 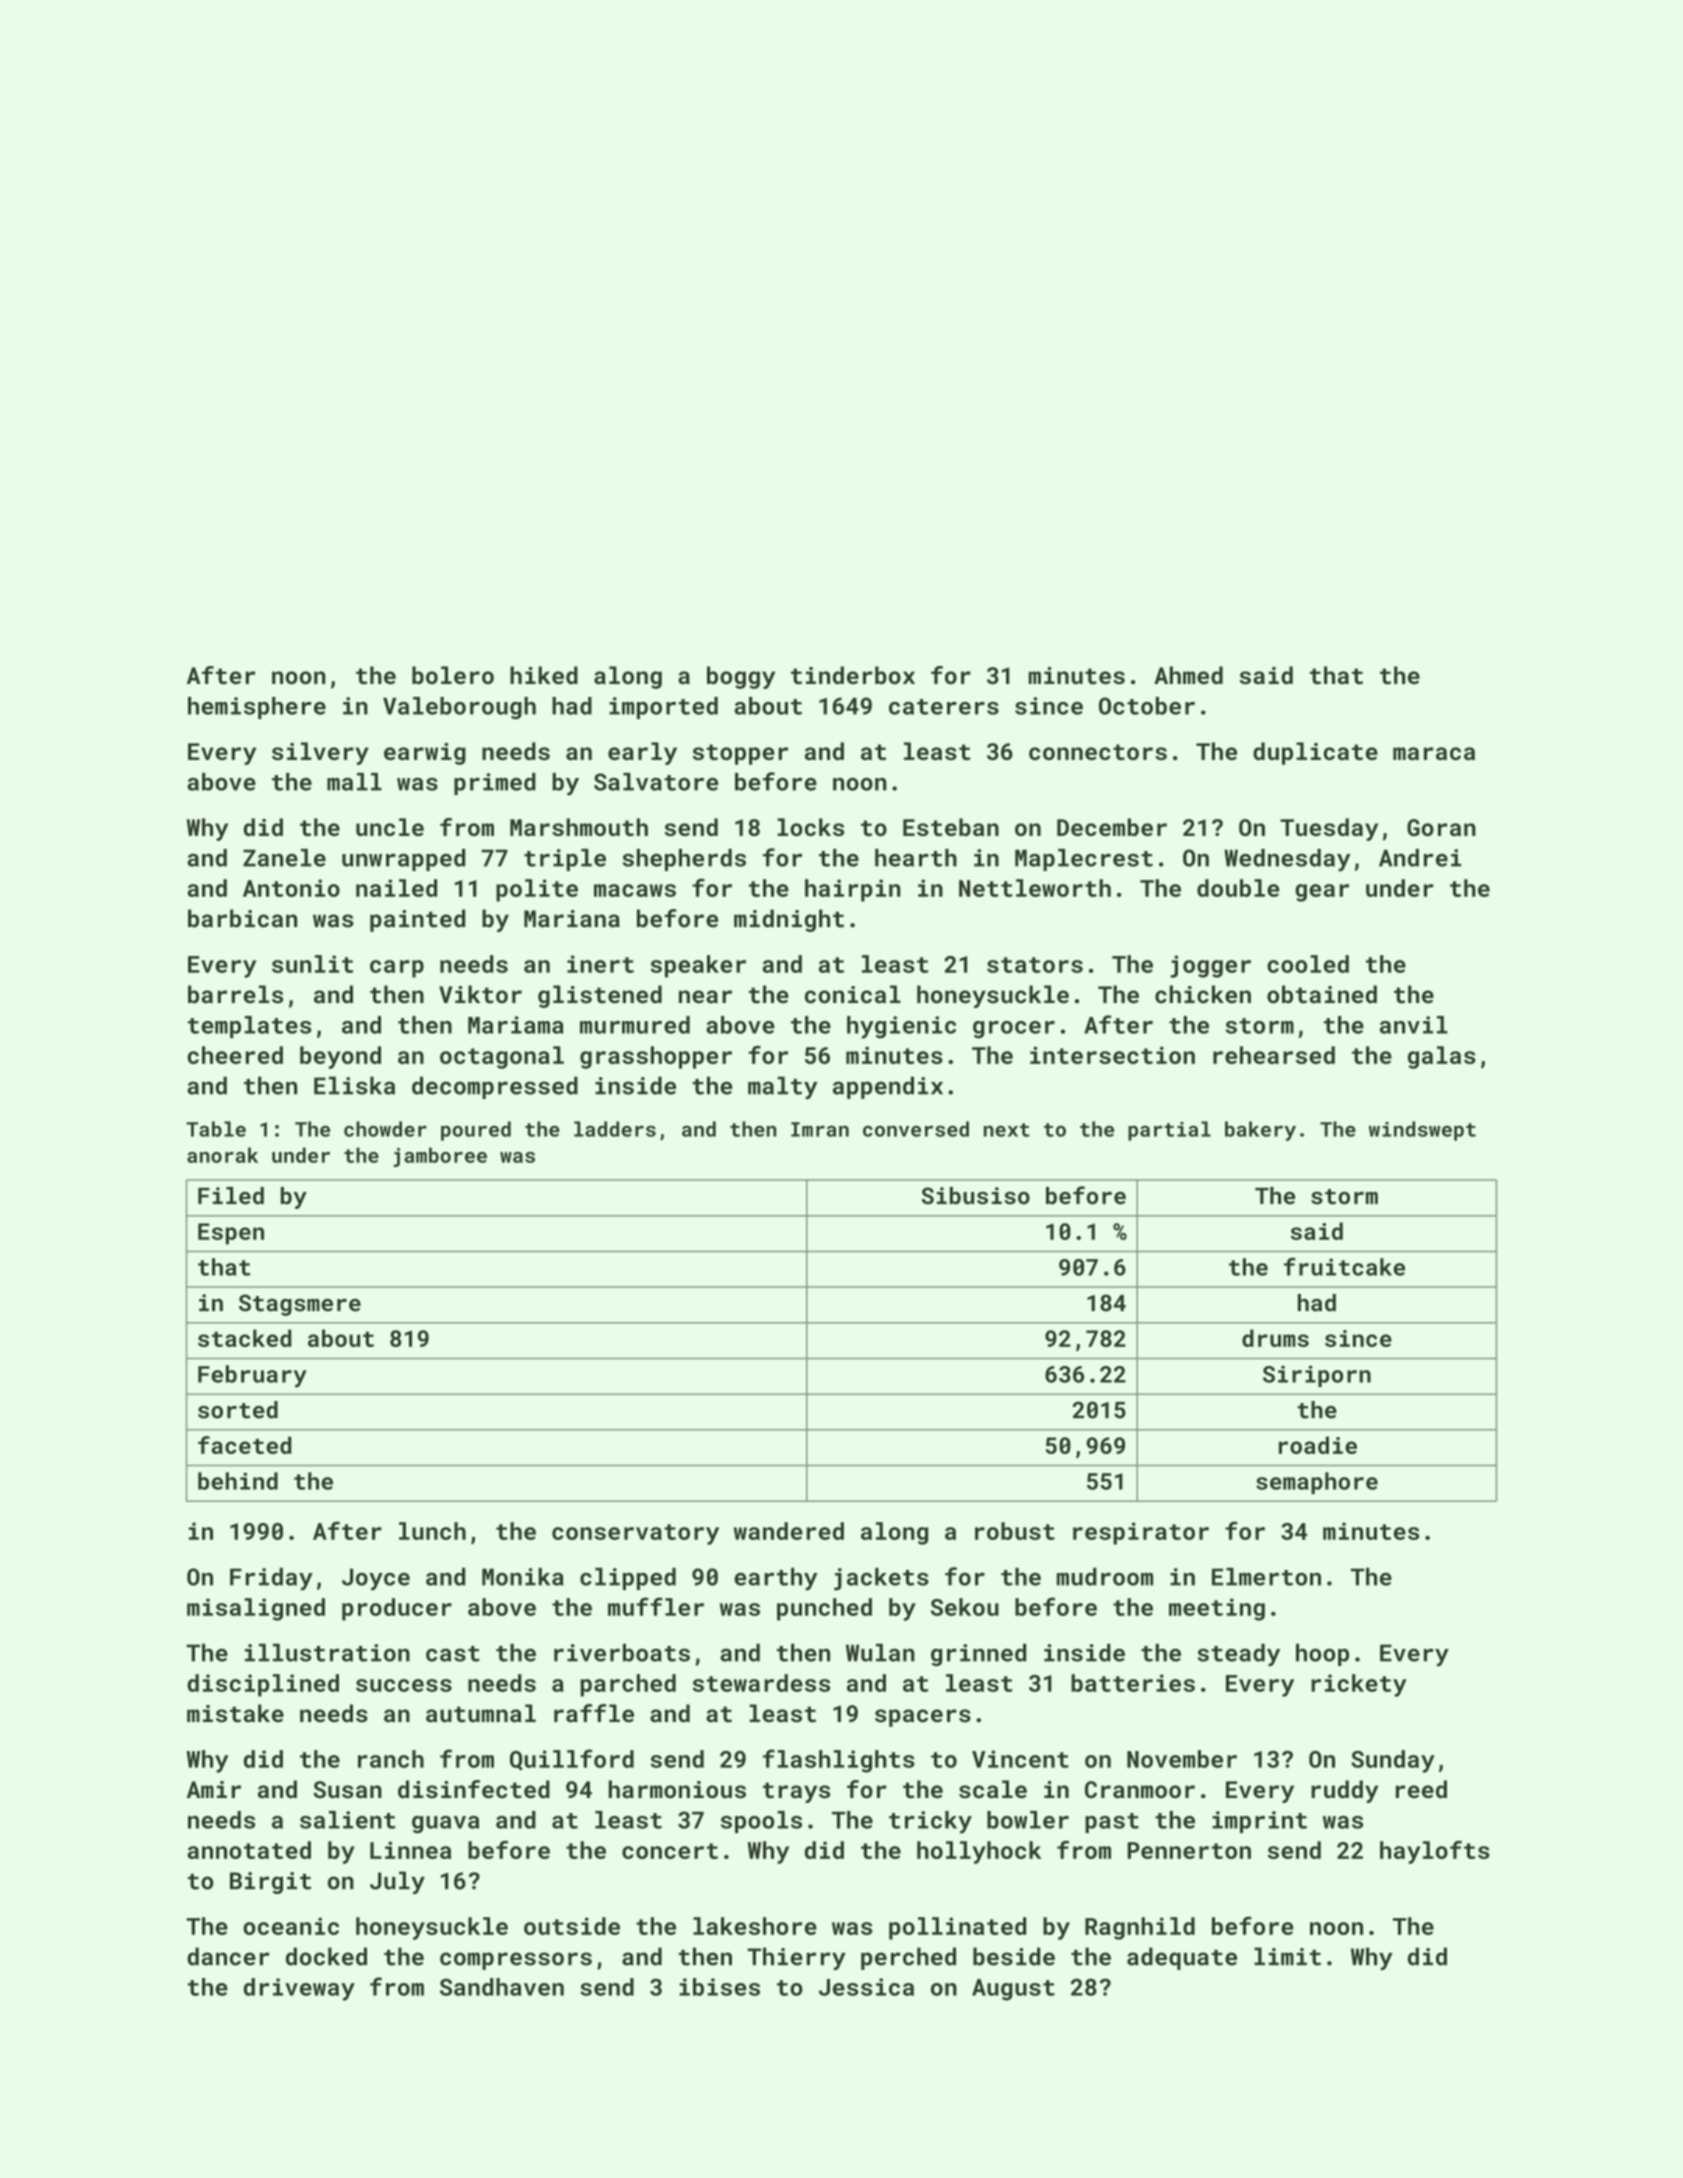 I want to click on Ahmed, so click(x=1188, y=675).
